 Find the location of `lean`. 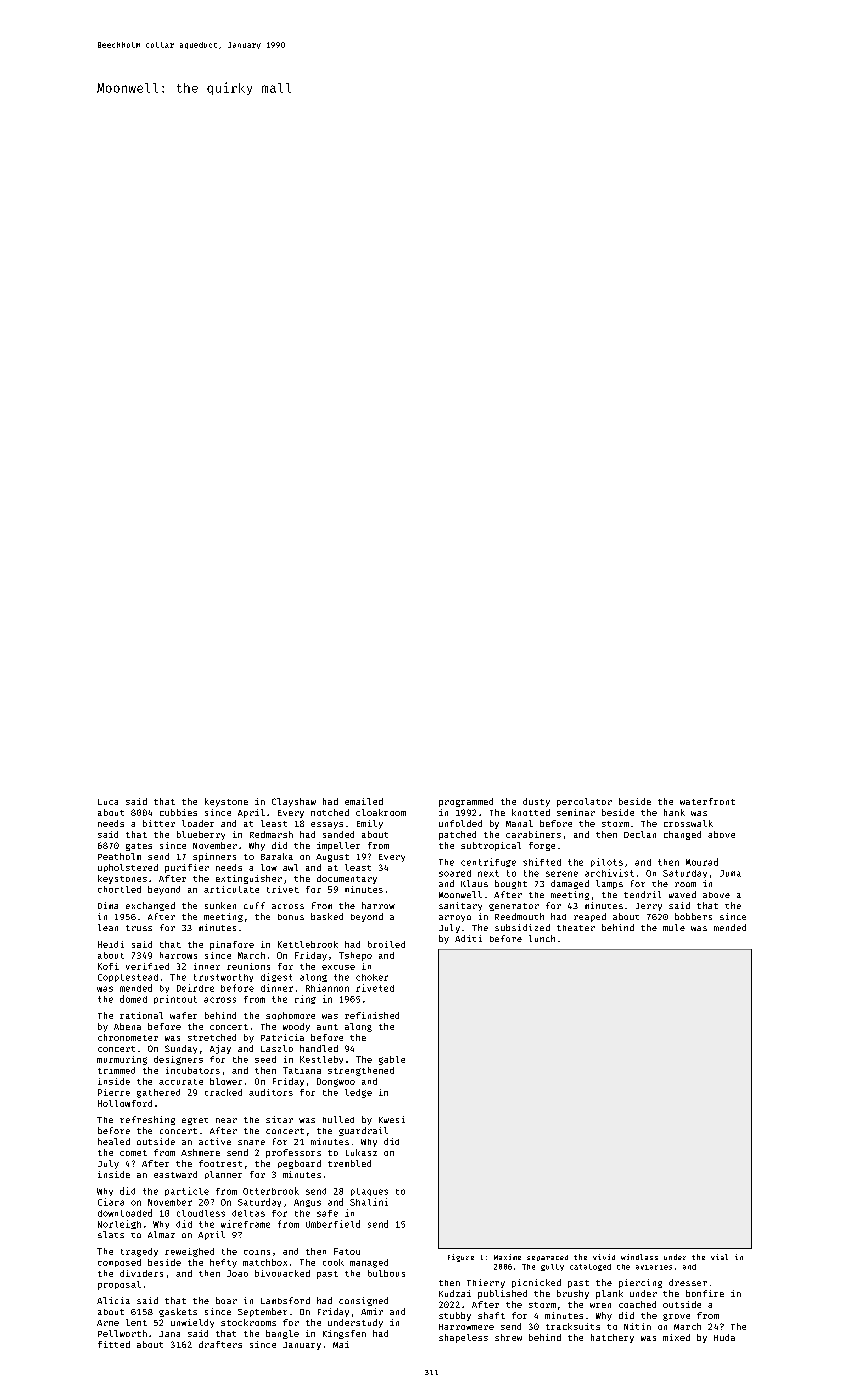

lean is located at coordinates (108, 927).
